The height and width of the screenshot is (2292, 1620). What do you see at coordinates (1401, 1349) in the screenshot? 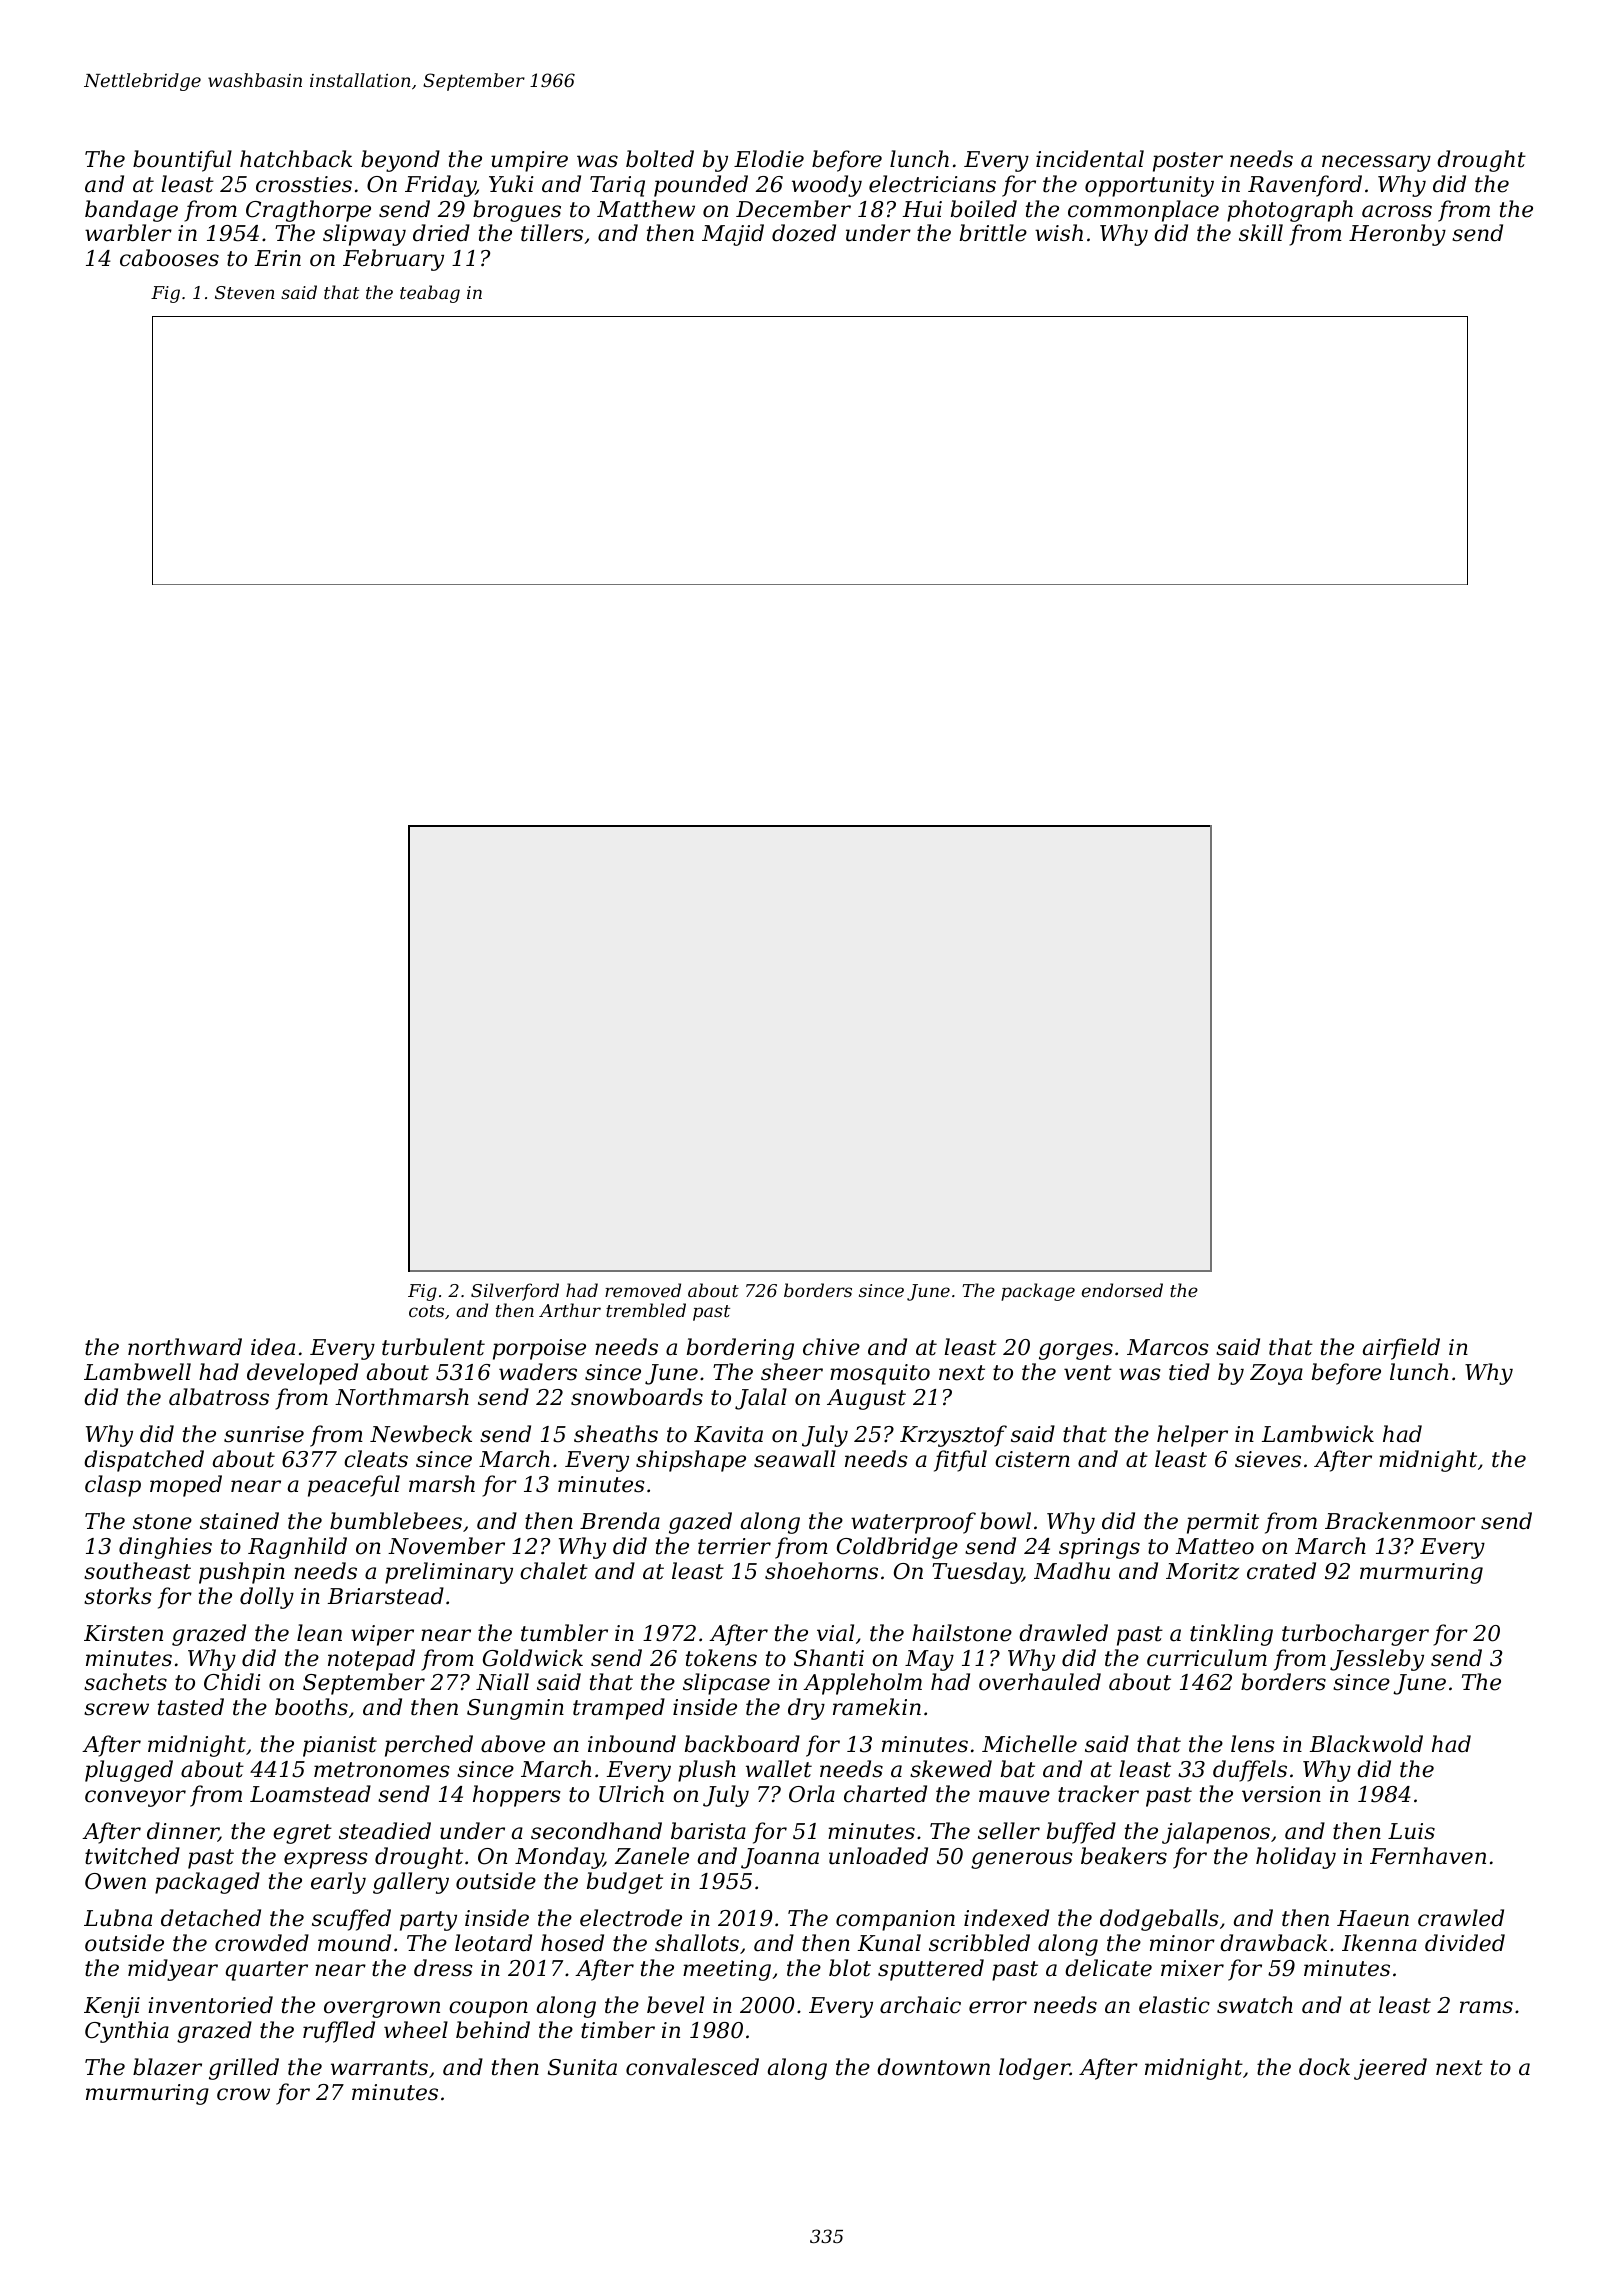
I see `airfield` at bounding box center [1401, 1349].
